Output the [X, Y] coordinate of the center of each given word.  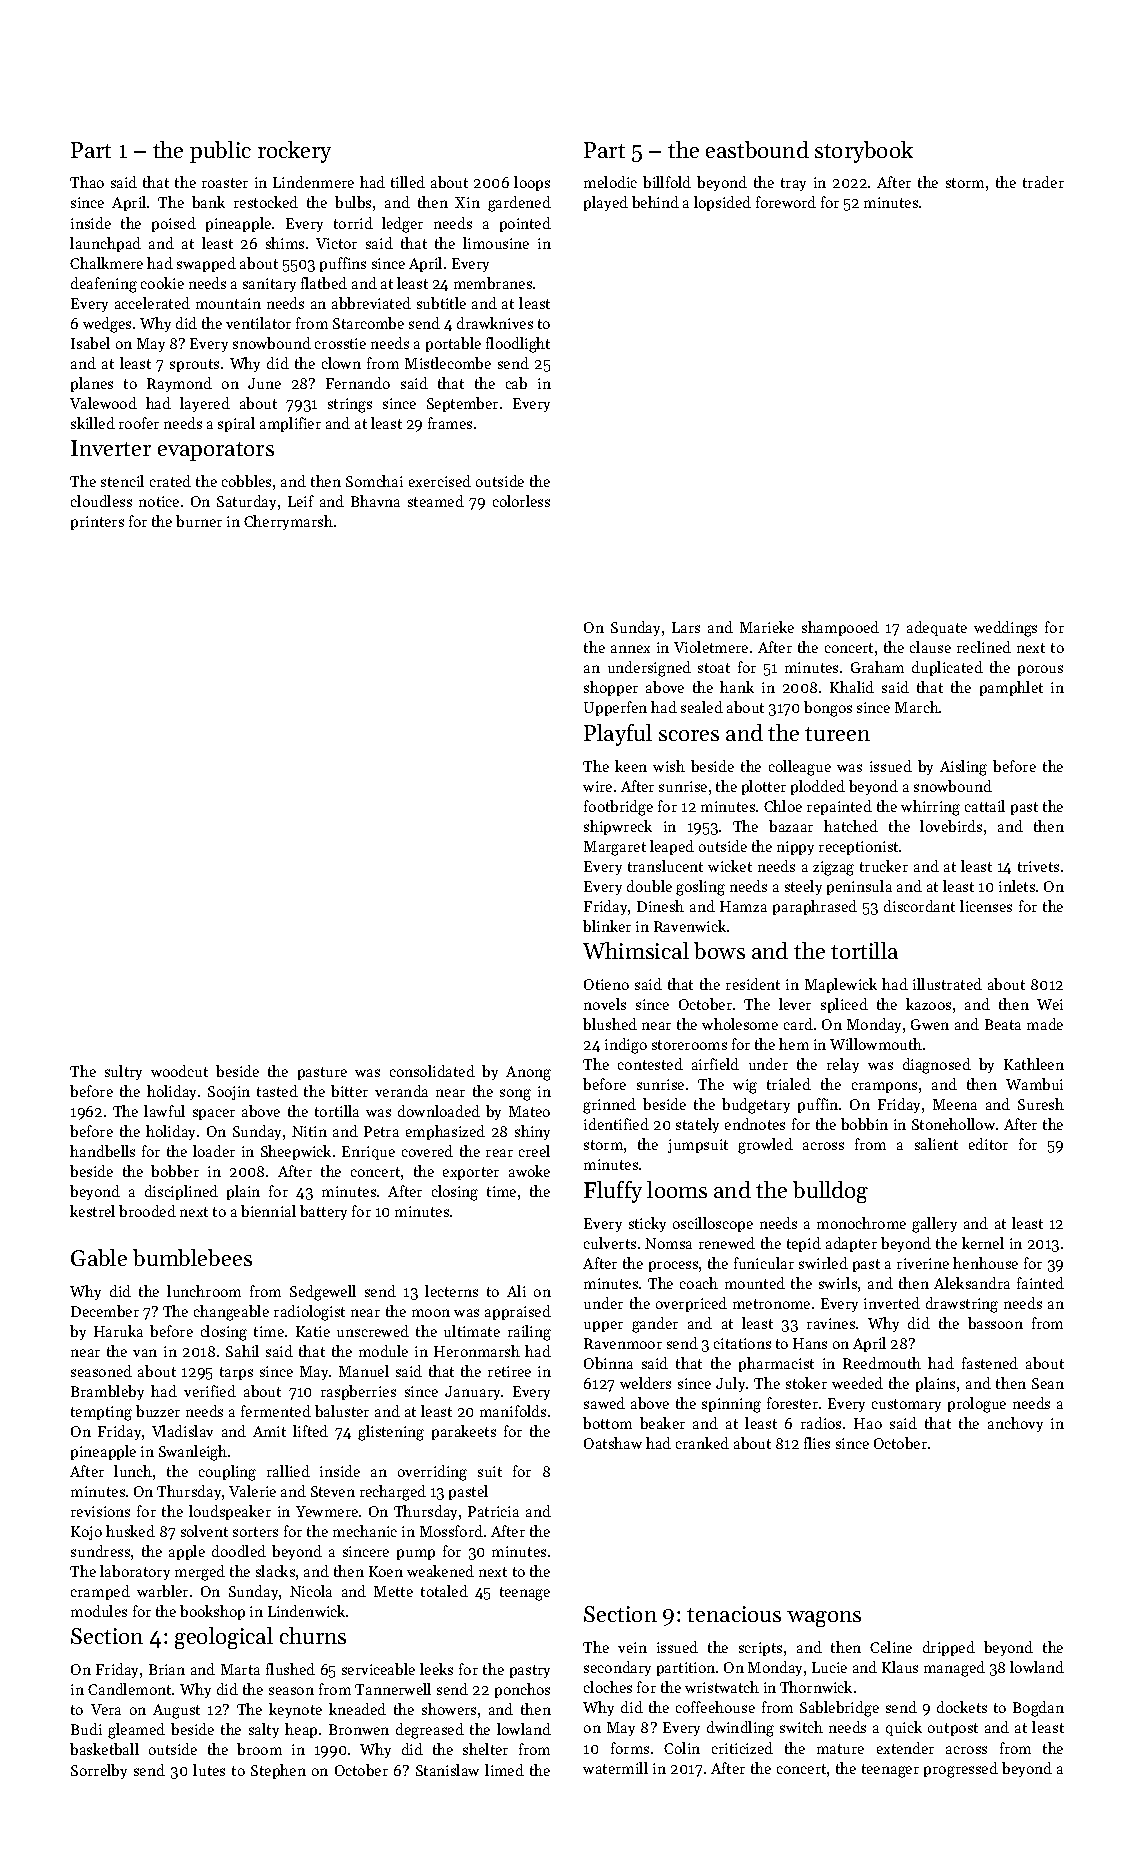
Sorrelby [99, 1771]
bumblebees [192, 1257]
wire [597, 786]
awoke [529, 1171]
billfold [667, 182]
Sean [1048, 1383]
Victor [336, 243]
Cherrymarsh [288, 522]
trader [1043, 182]
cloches [608, 1687]
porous [1040, 670]
